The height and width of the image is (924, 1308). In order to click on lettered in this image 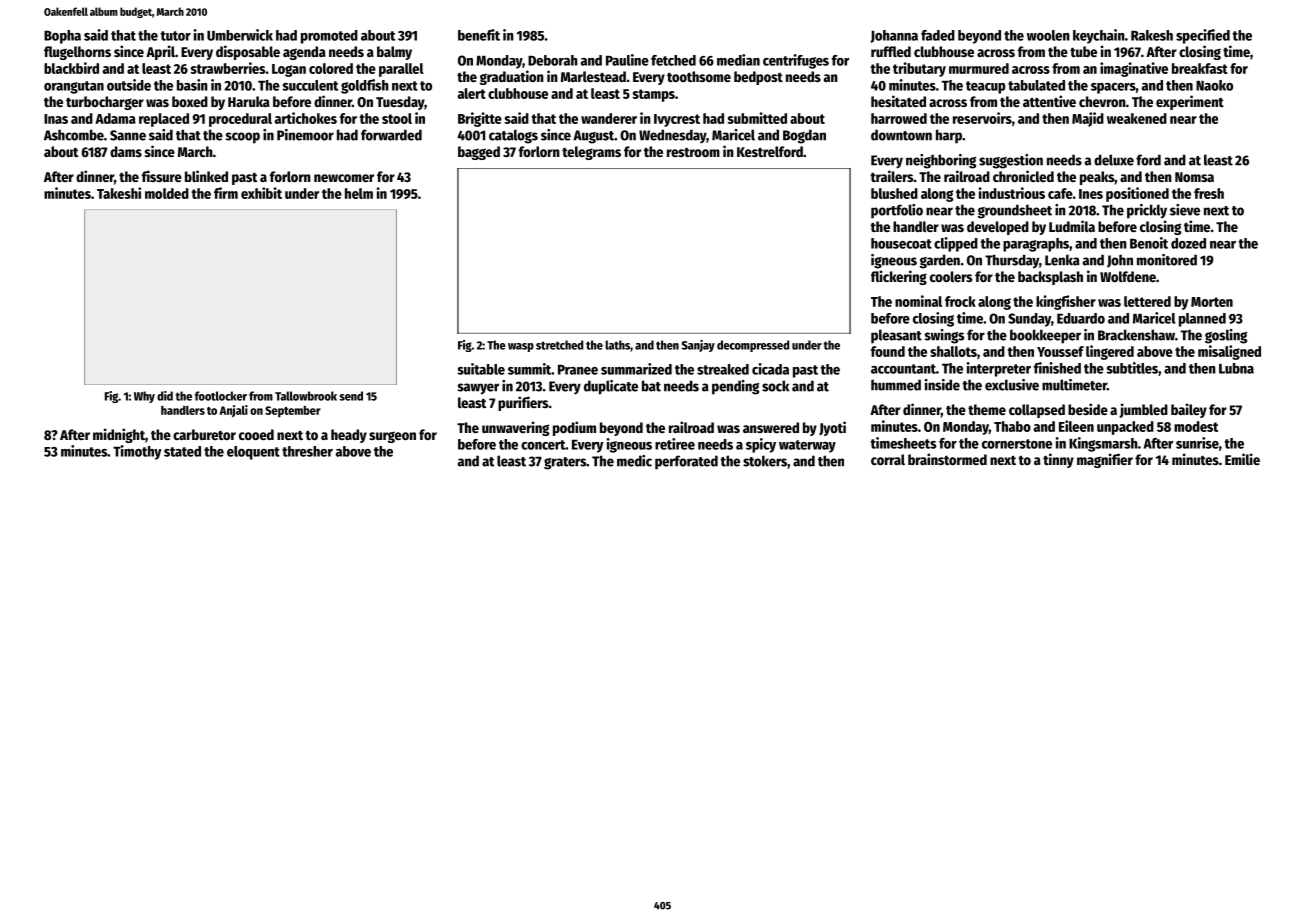, I will do `click(1147, 301)`.
